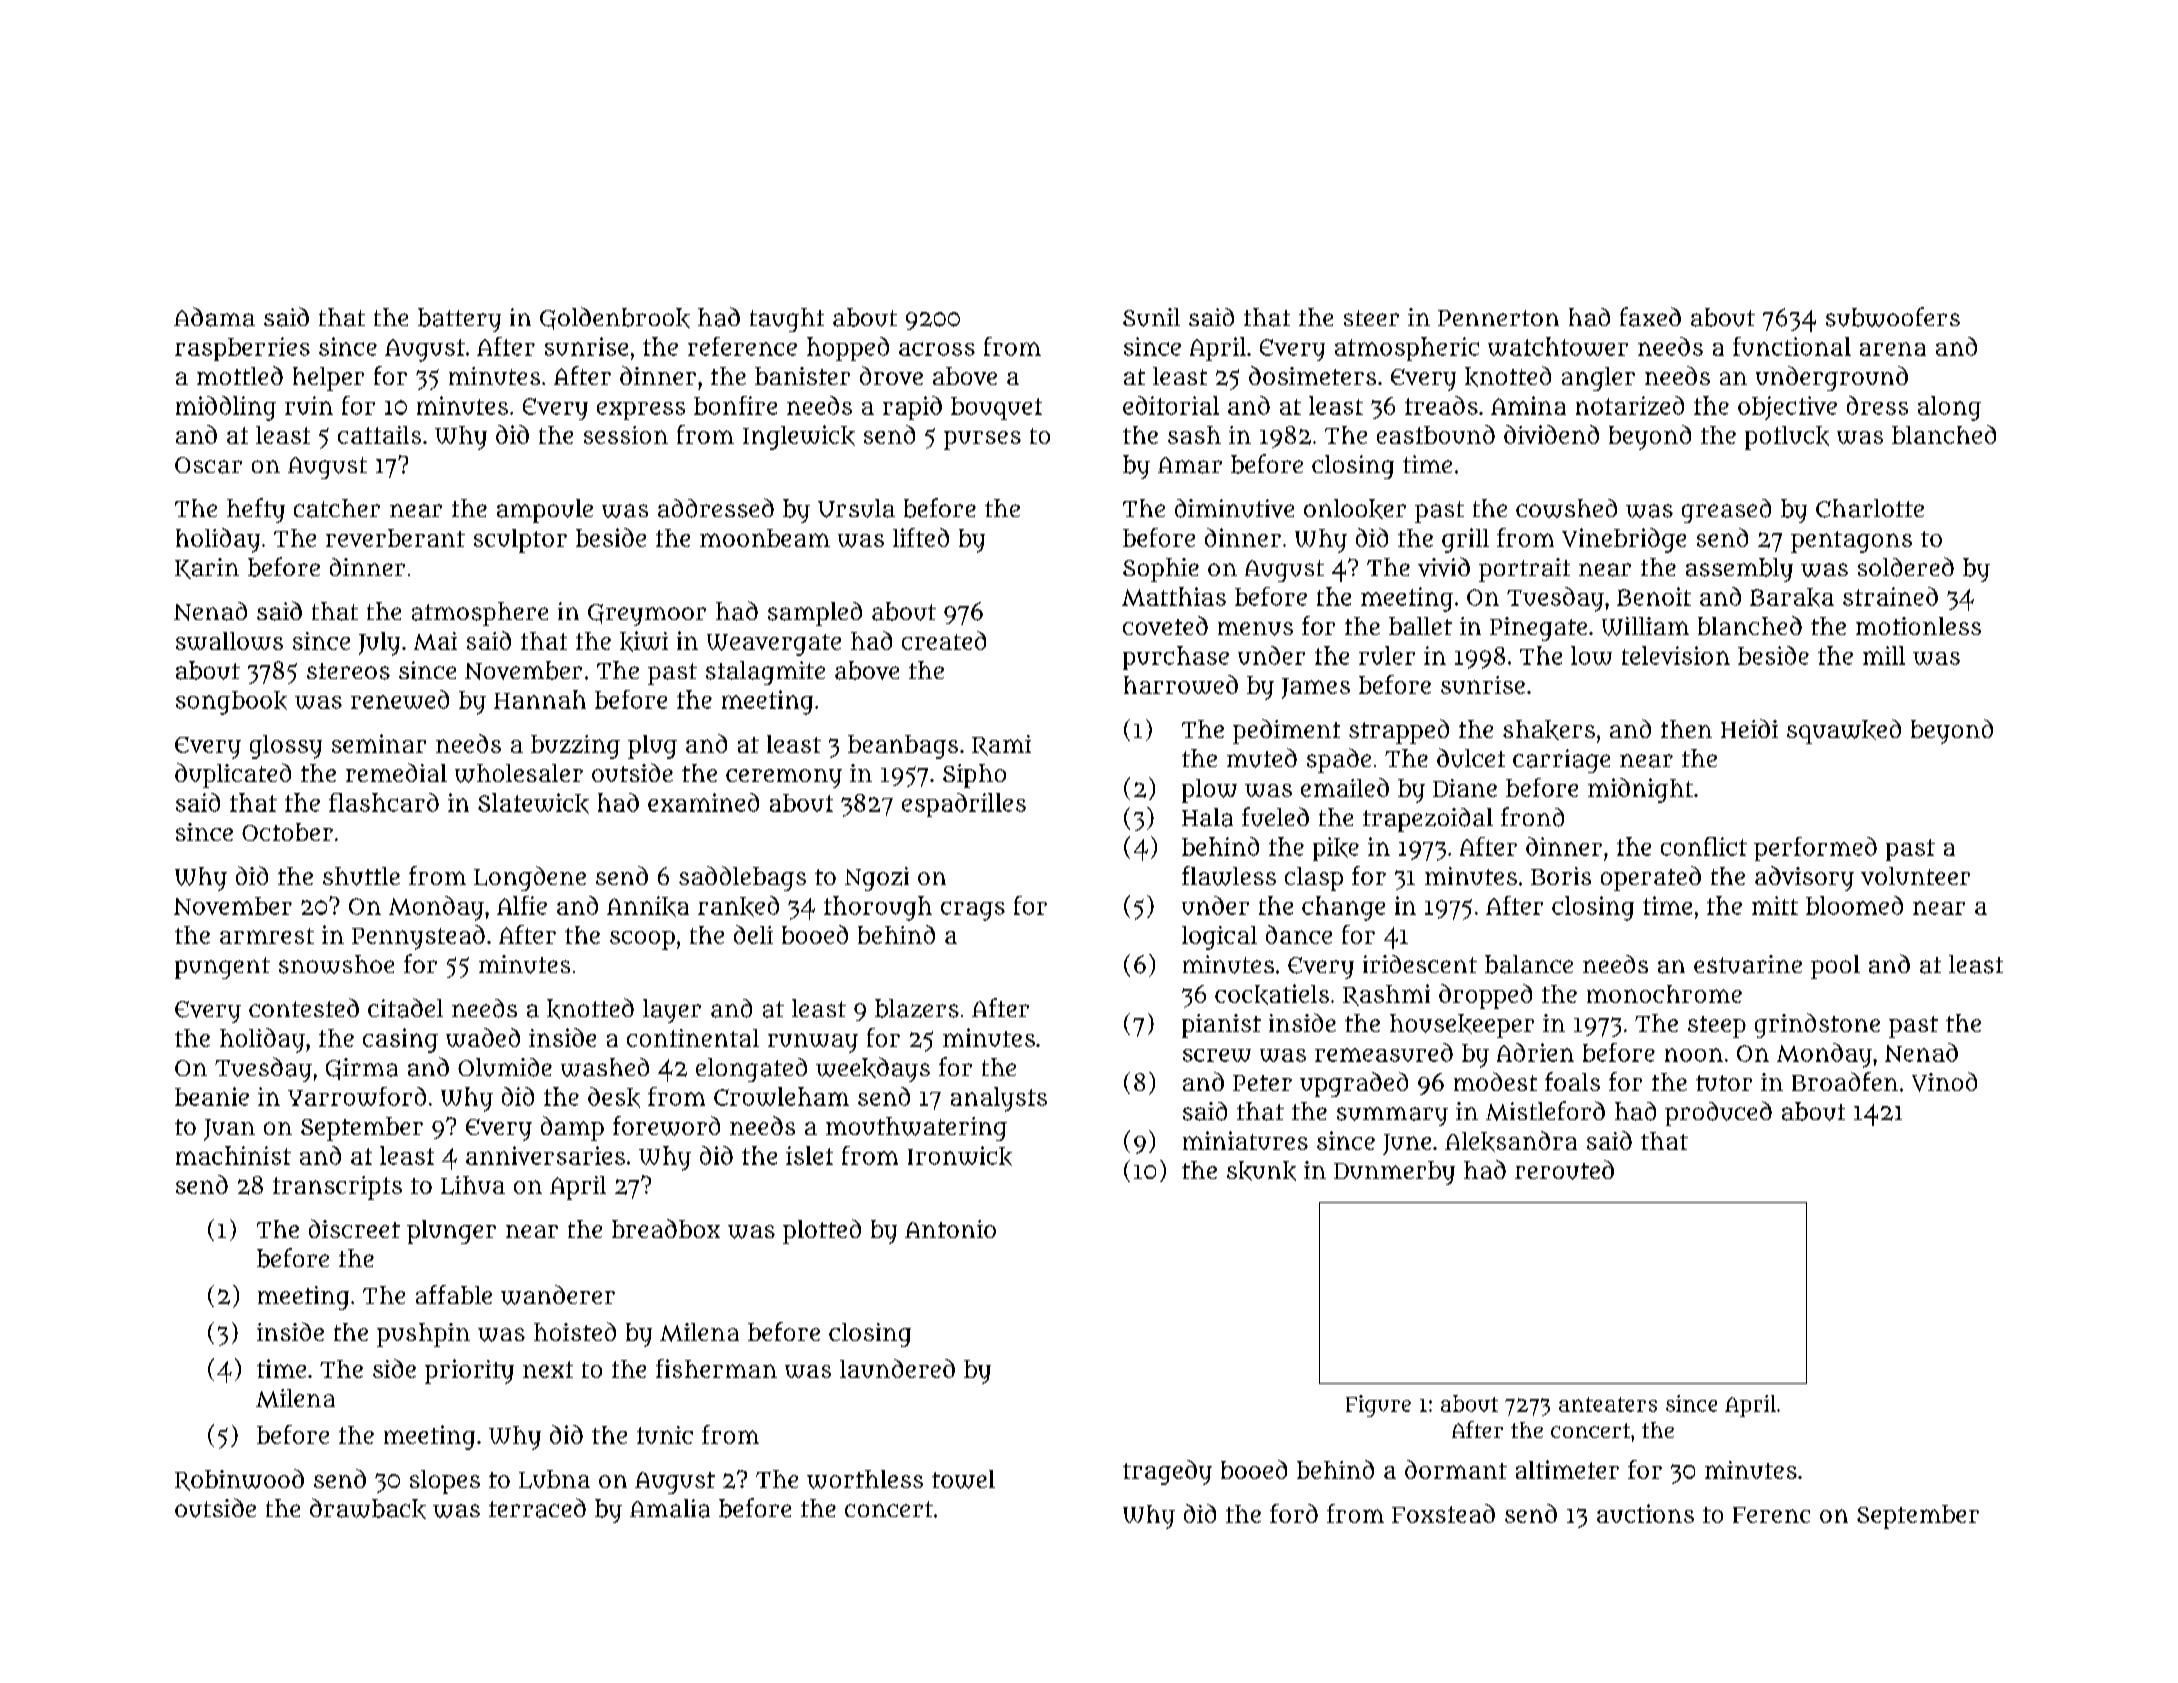 This screenshot has width=2178, height=1683. Describe the element at coordinates (873, 1069) in the screenshot. I see `weekdays` at that location.
